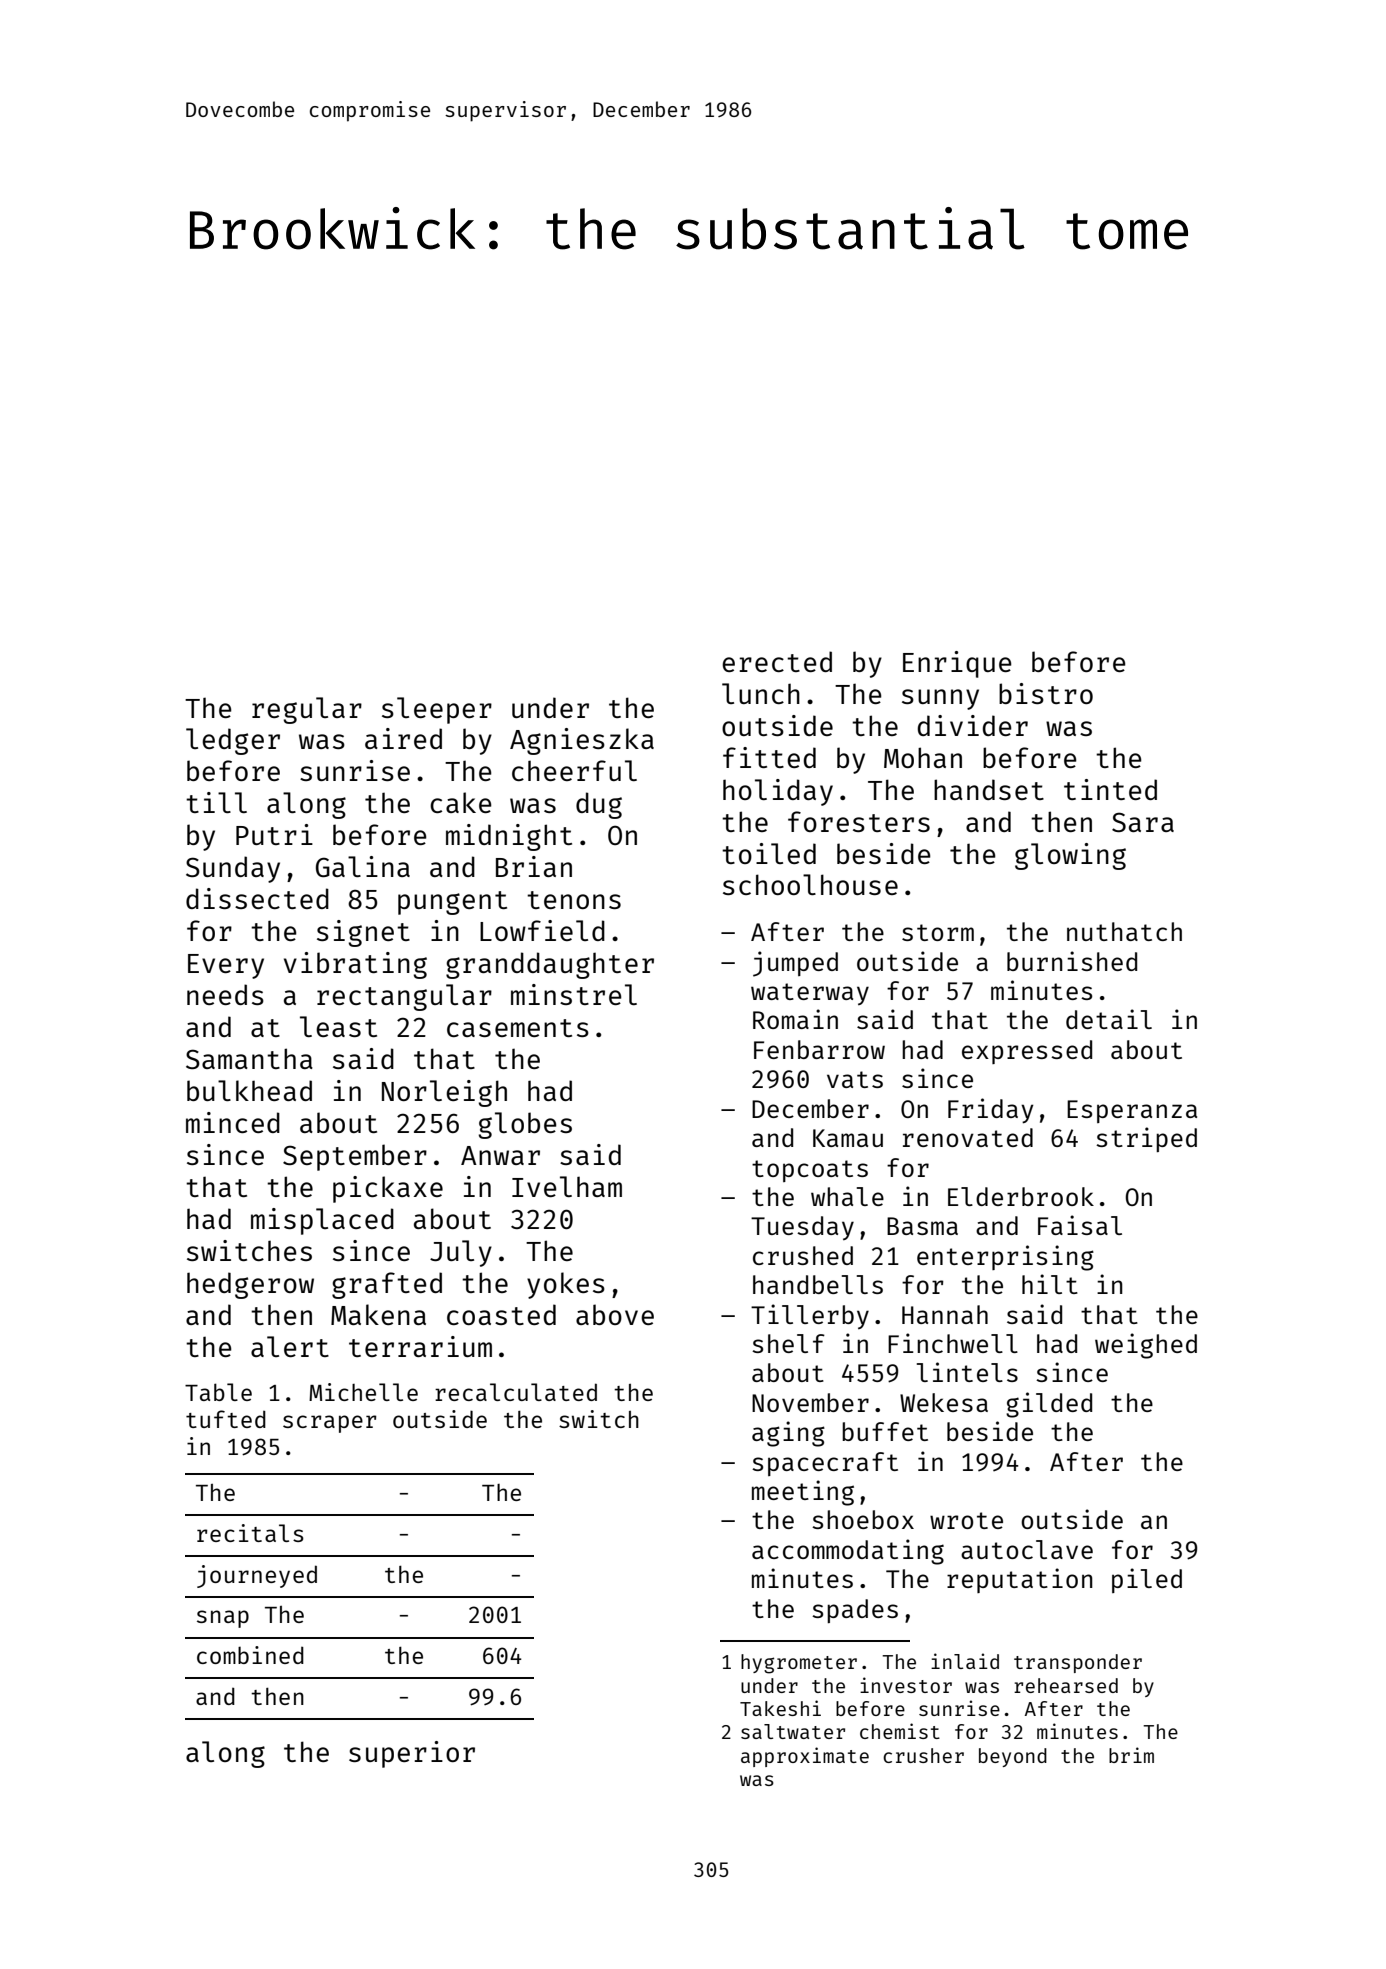 The width and height of the screenshot is (1386, 1969). Describe the element at coordinates (957, 664) in the screenshot. I see `Enrique` at that location.
